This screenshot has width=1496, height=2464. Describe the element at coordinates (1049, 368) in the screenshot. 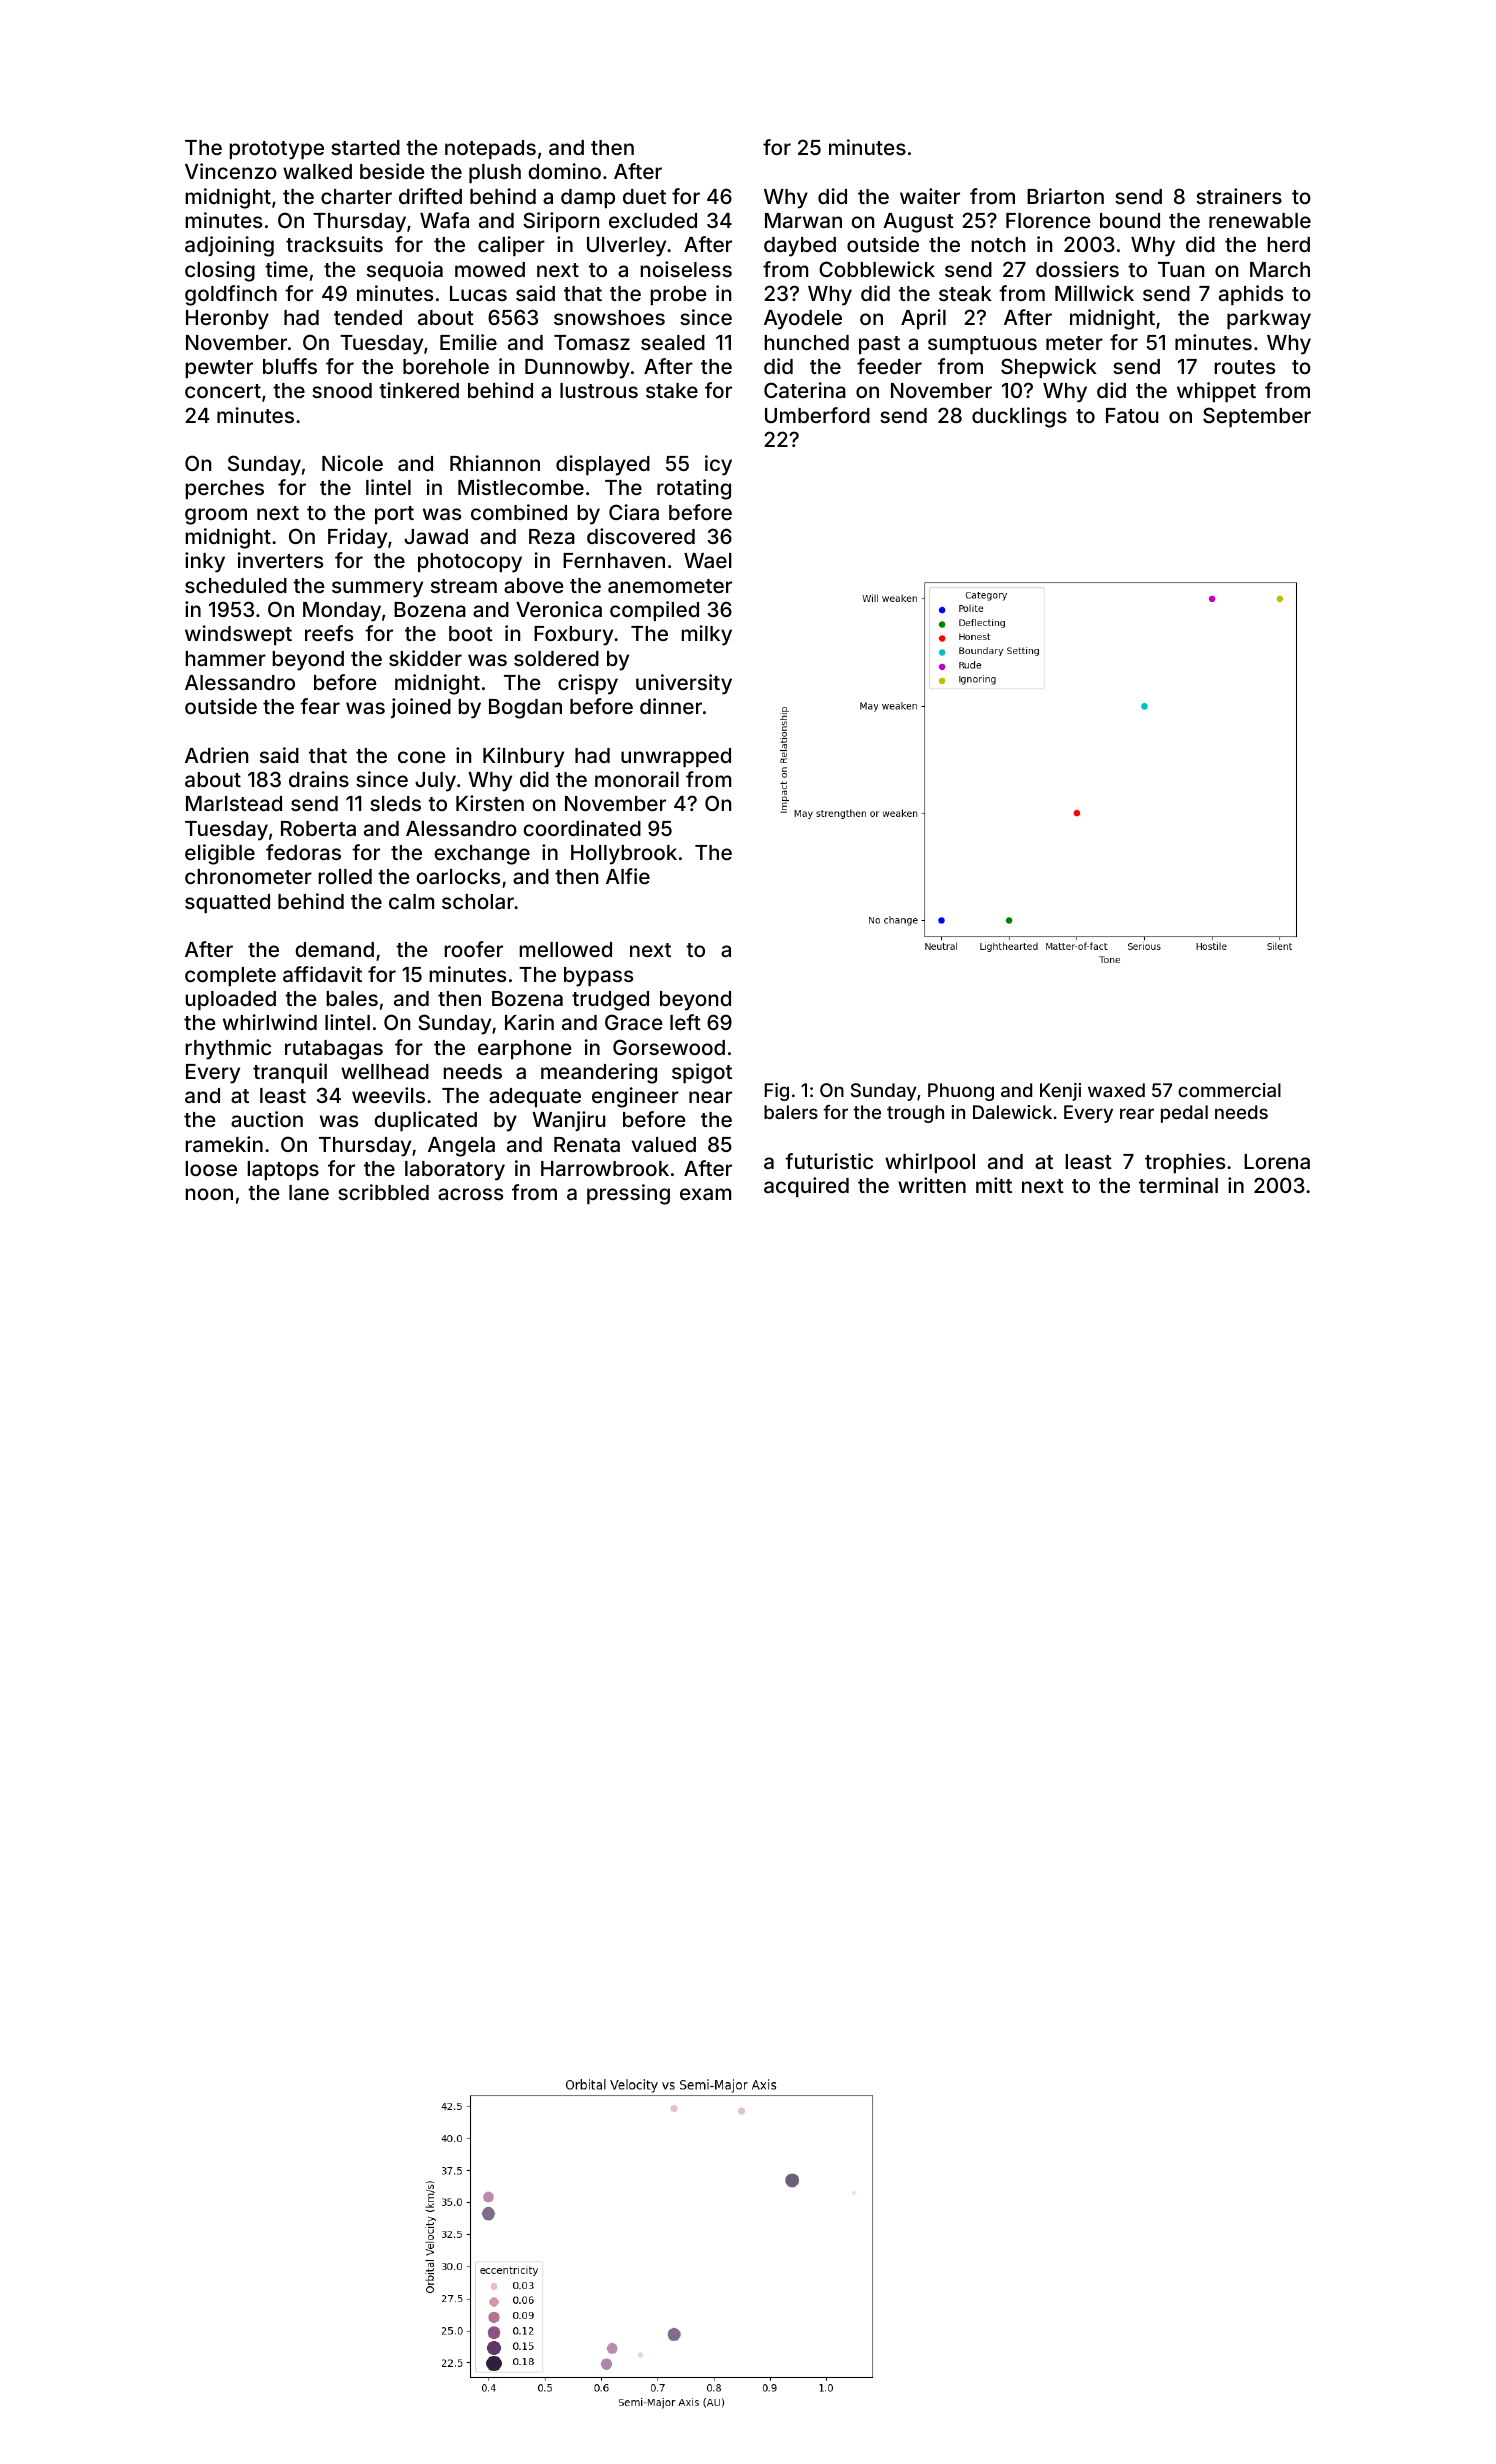

I see `Shepwick` at that location.
